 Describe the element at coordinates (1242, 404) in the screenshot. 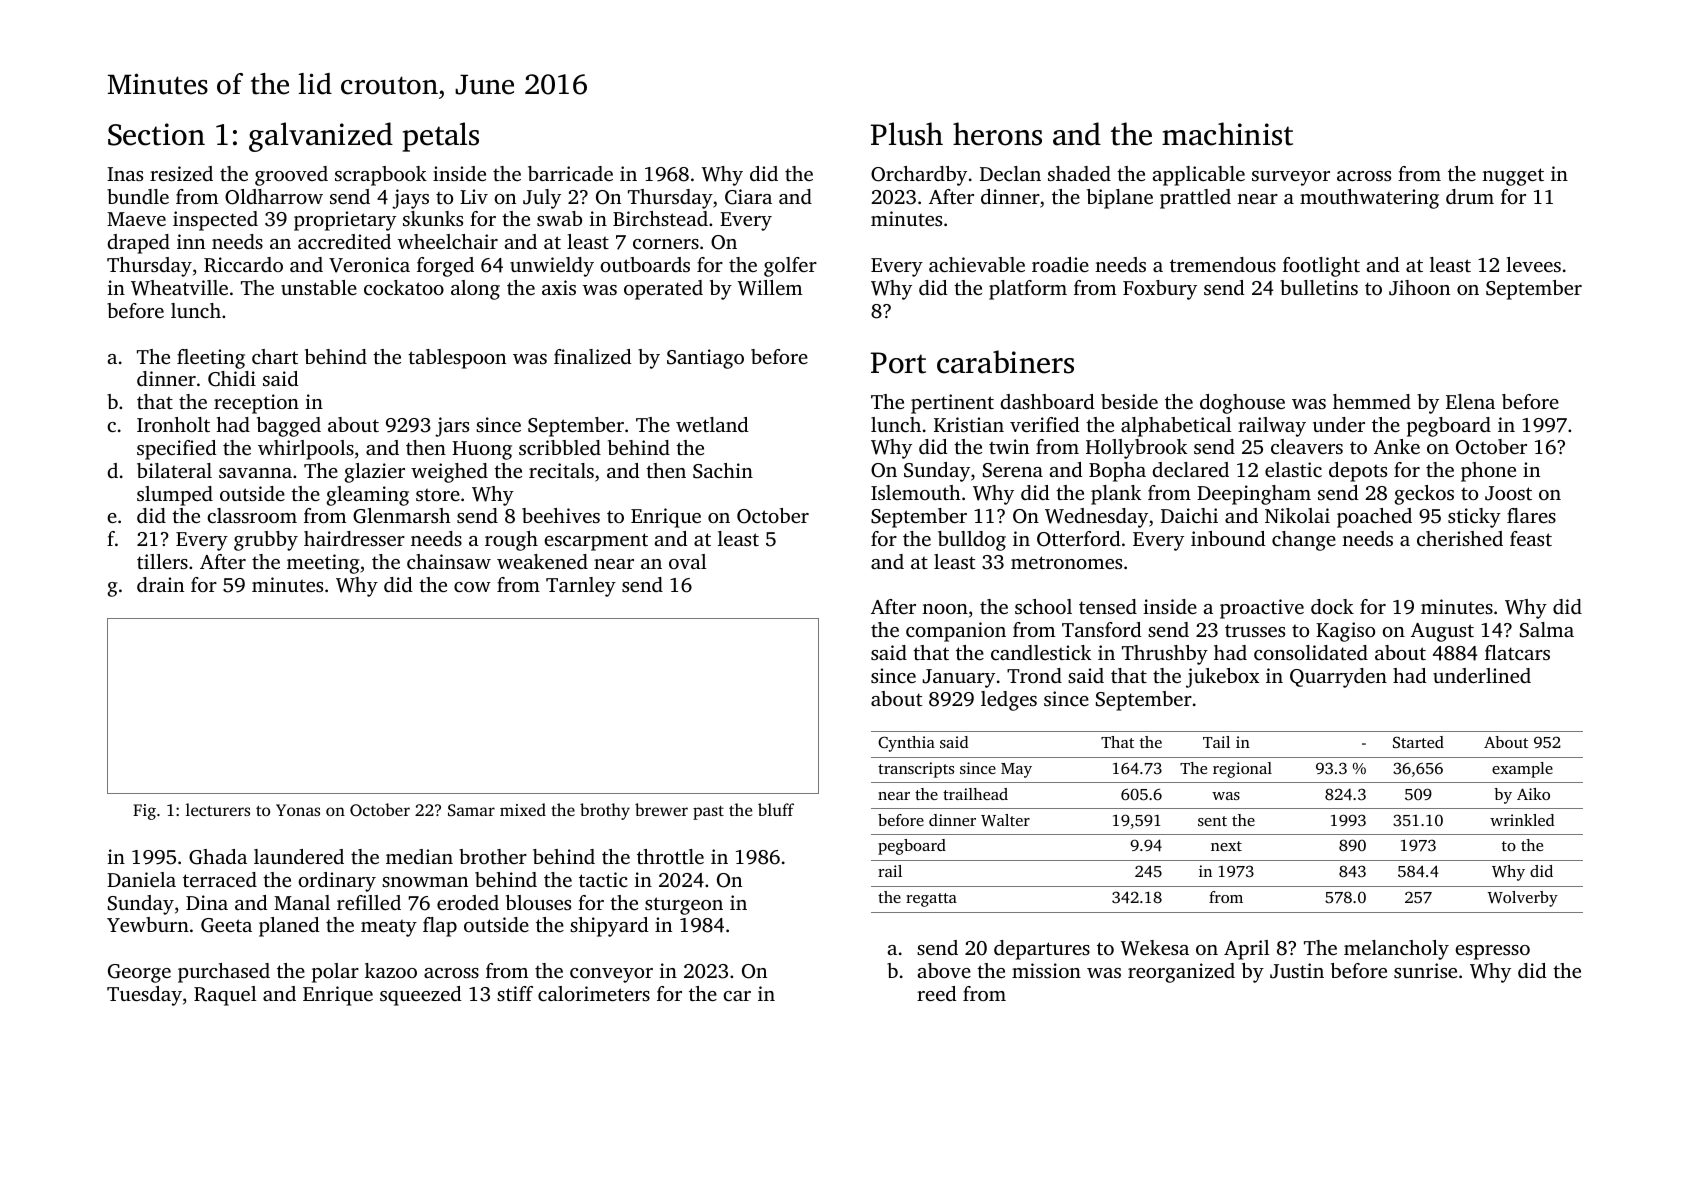

I see `doghouse` at that location.
